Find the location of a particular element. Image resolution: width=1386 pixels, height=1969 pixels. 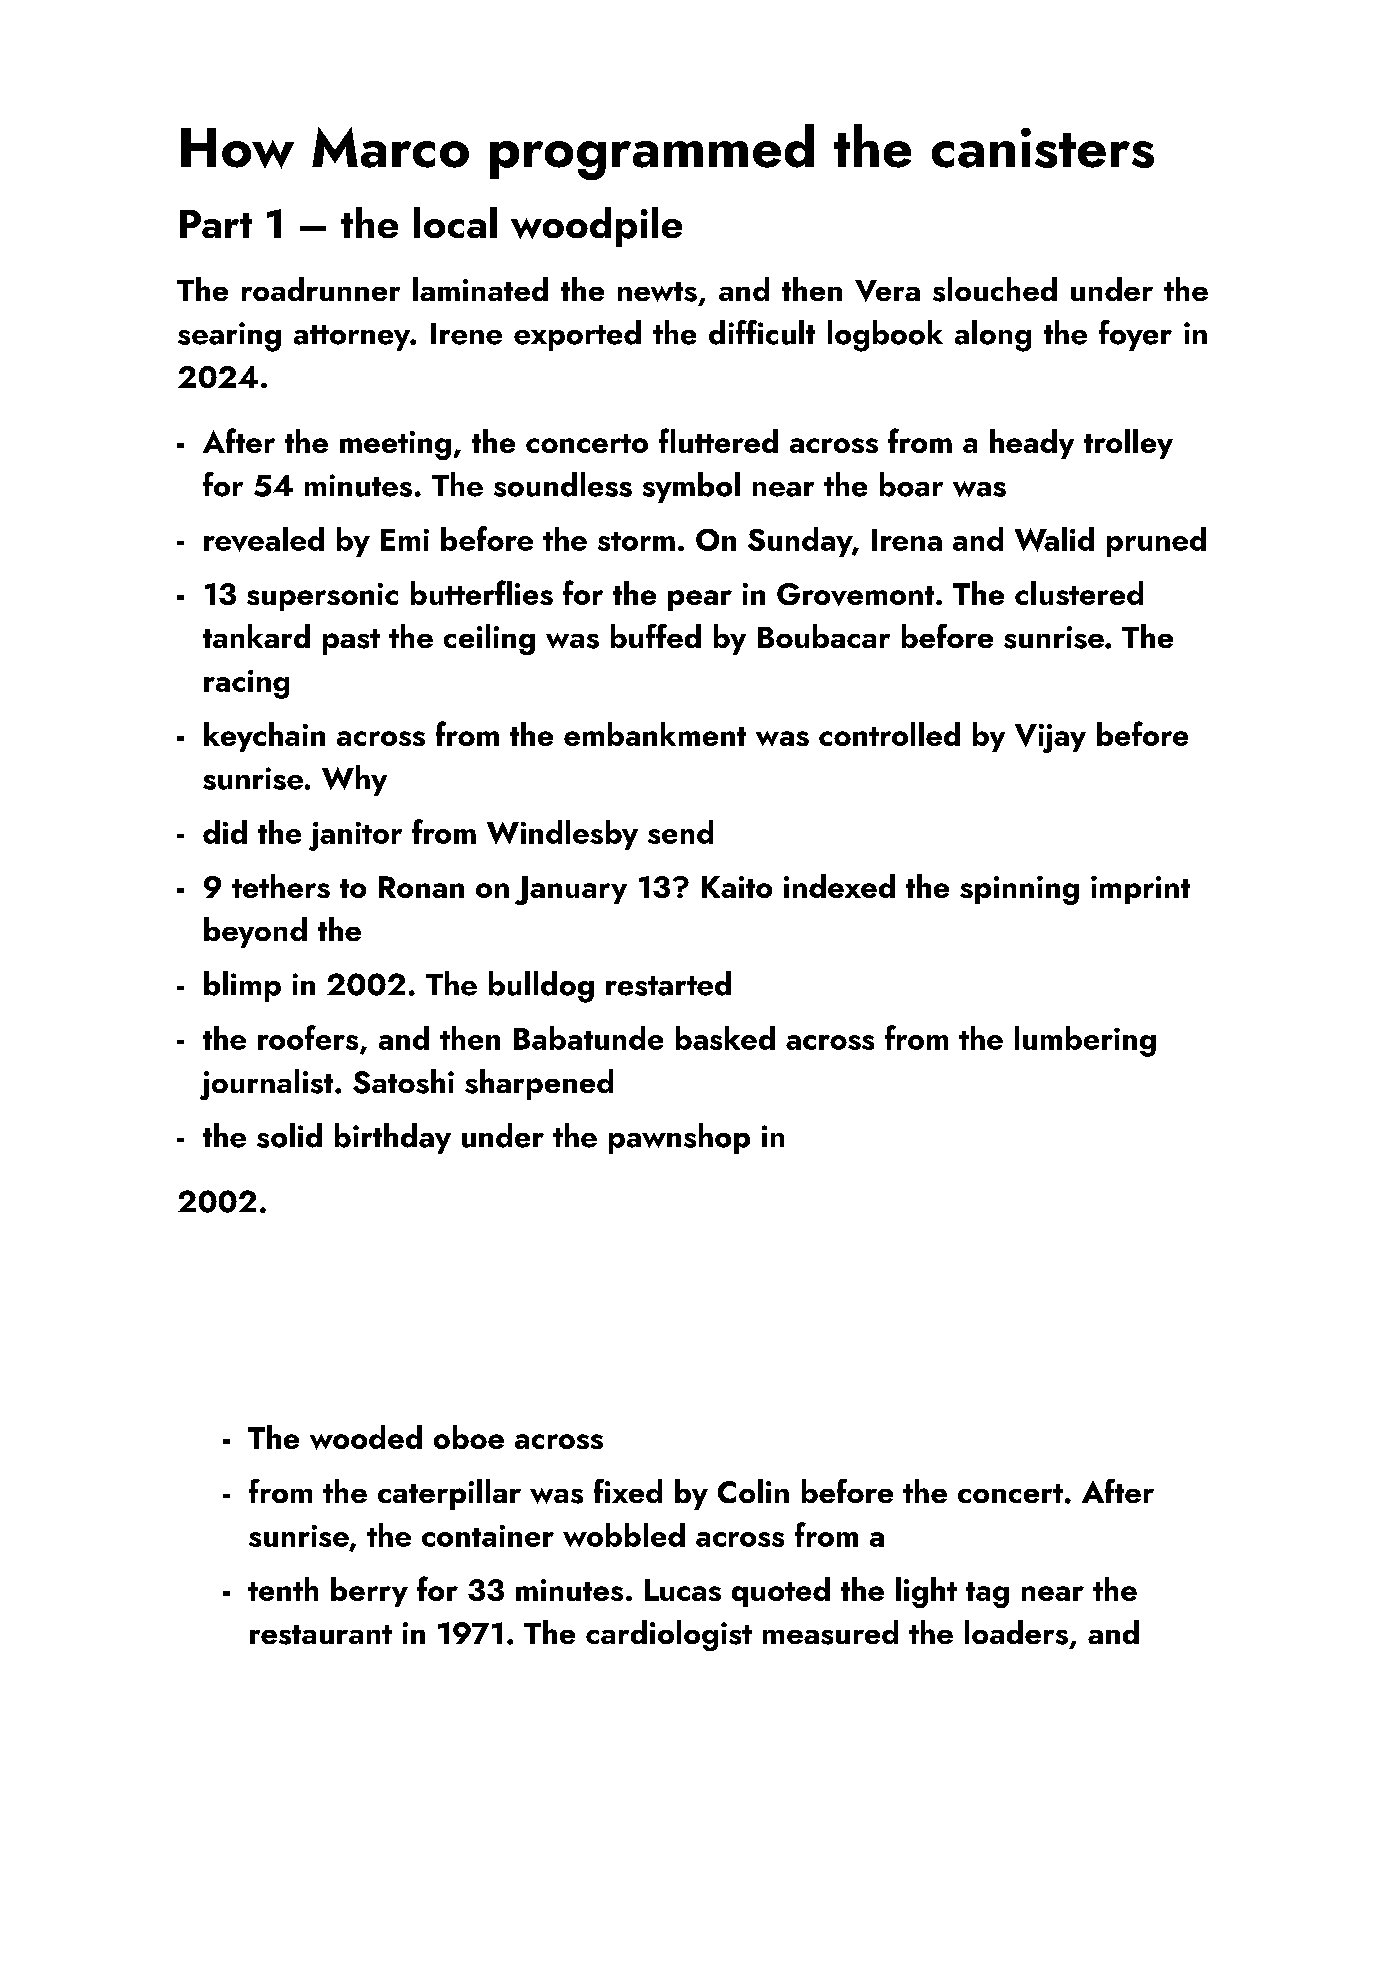

slouched is located at coordinates (995, 289).
